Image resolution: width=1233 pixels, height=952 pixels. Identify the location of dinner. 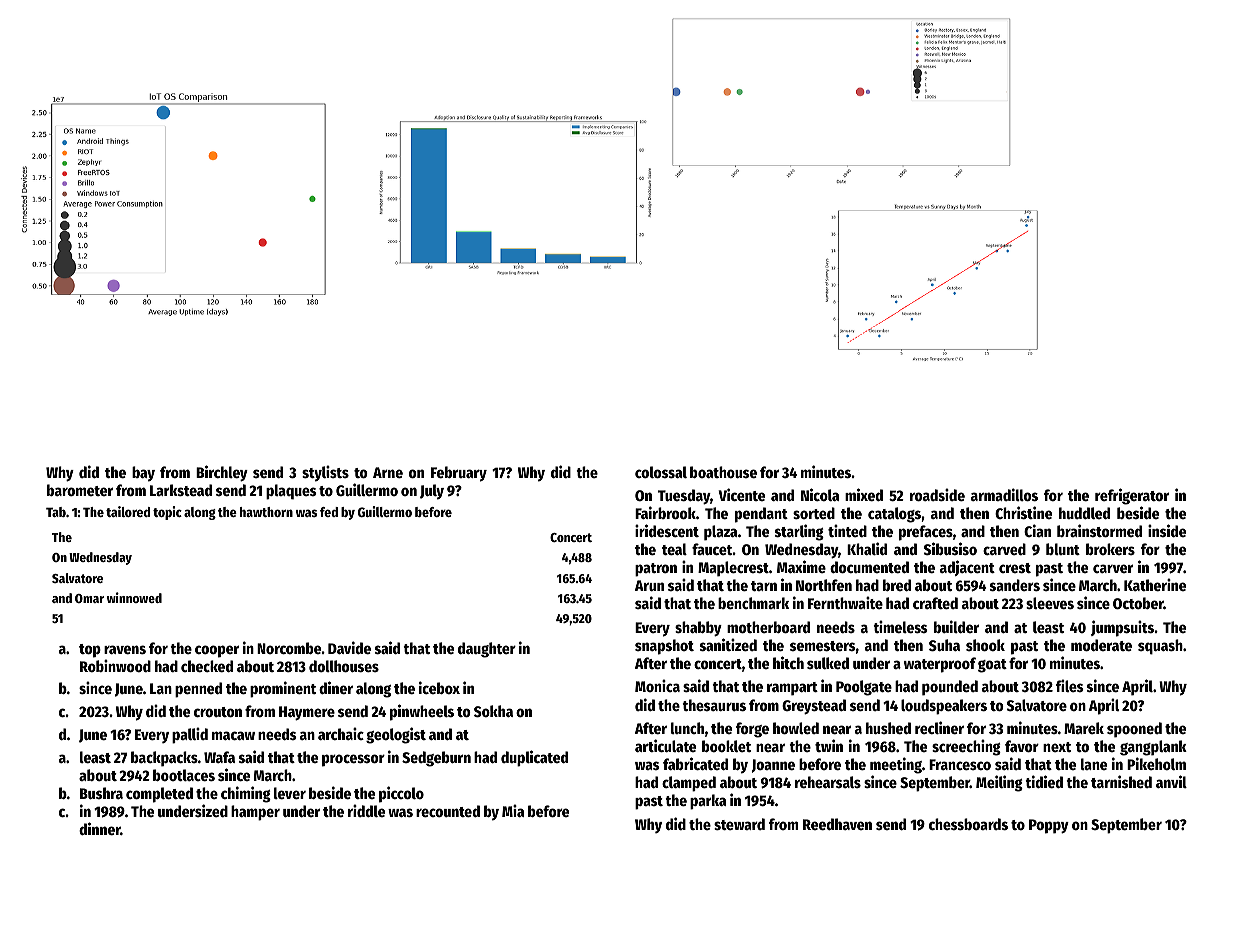
(100, 828).
